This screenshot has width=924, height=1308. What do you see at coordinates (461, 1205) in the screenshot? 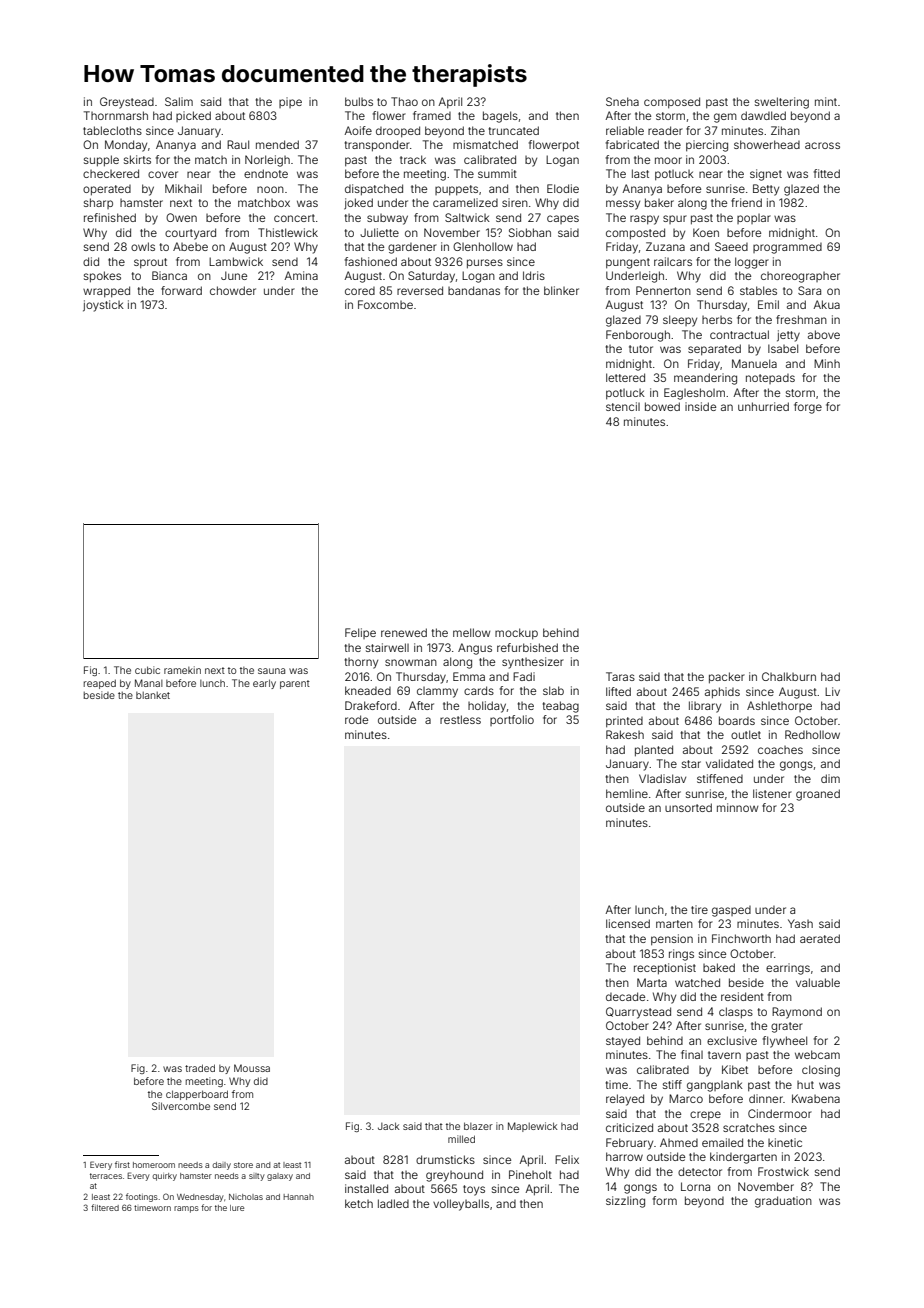
I see `volleyballs` at bounding box center [461, 1205].
